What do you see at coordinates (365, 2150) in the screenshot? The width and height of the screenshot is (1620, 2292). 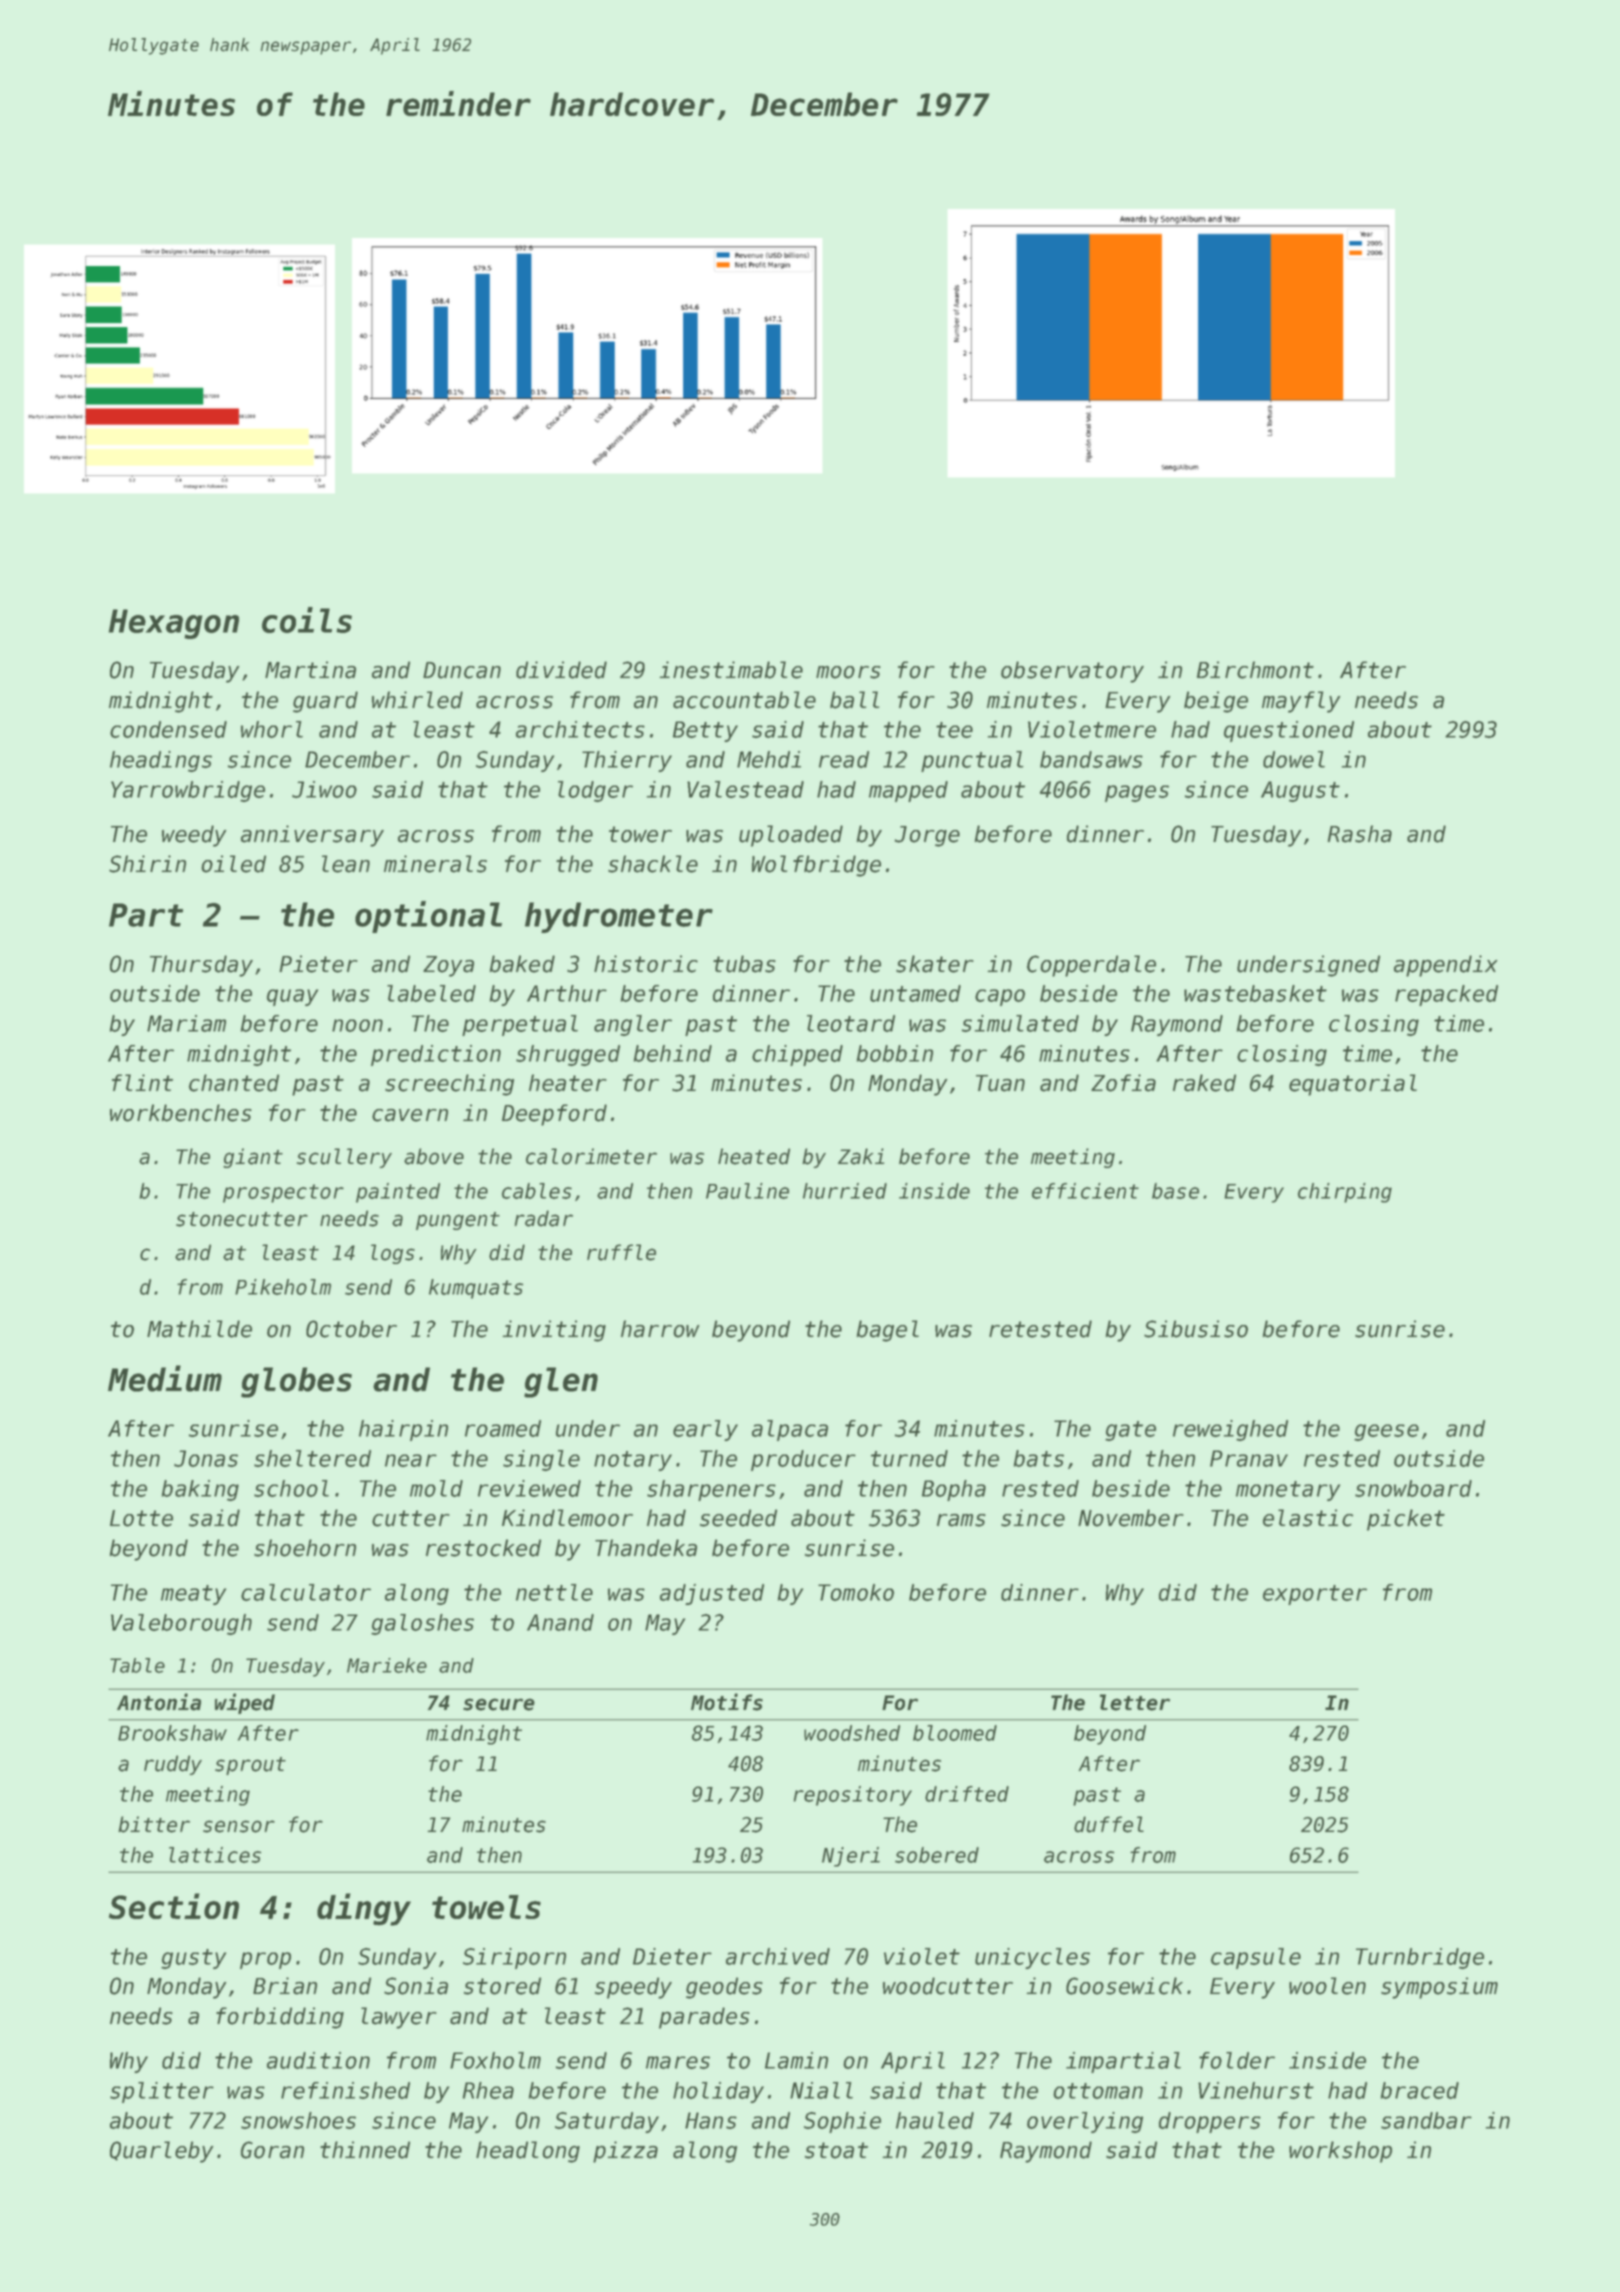 I see `thinned` at bounding box center [365, 2150].
